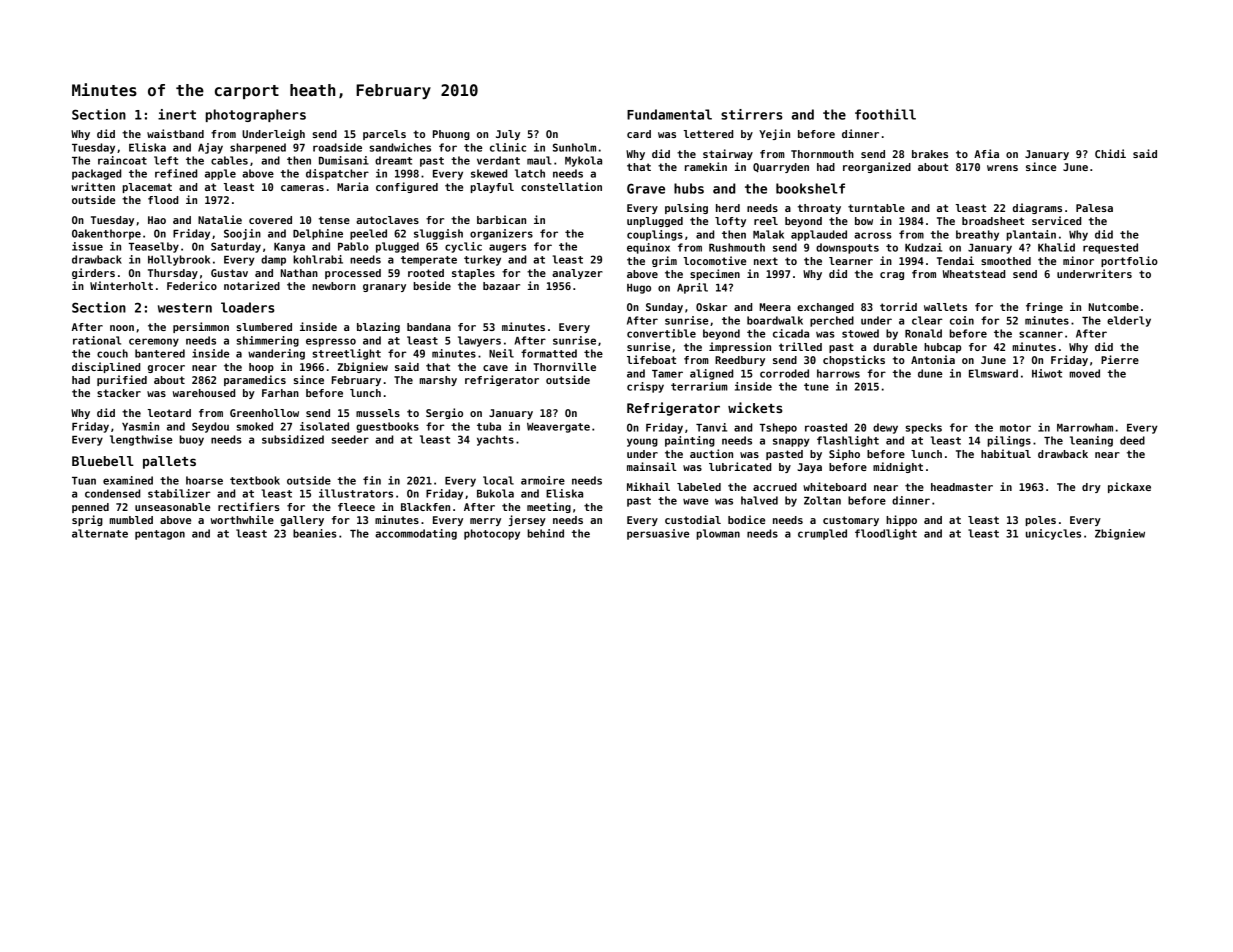 Image resolution: width=1233 pixels, height=952 pixels. I want to click on maul, so click(539, 160).
